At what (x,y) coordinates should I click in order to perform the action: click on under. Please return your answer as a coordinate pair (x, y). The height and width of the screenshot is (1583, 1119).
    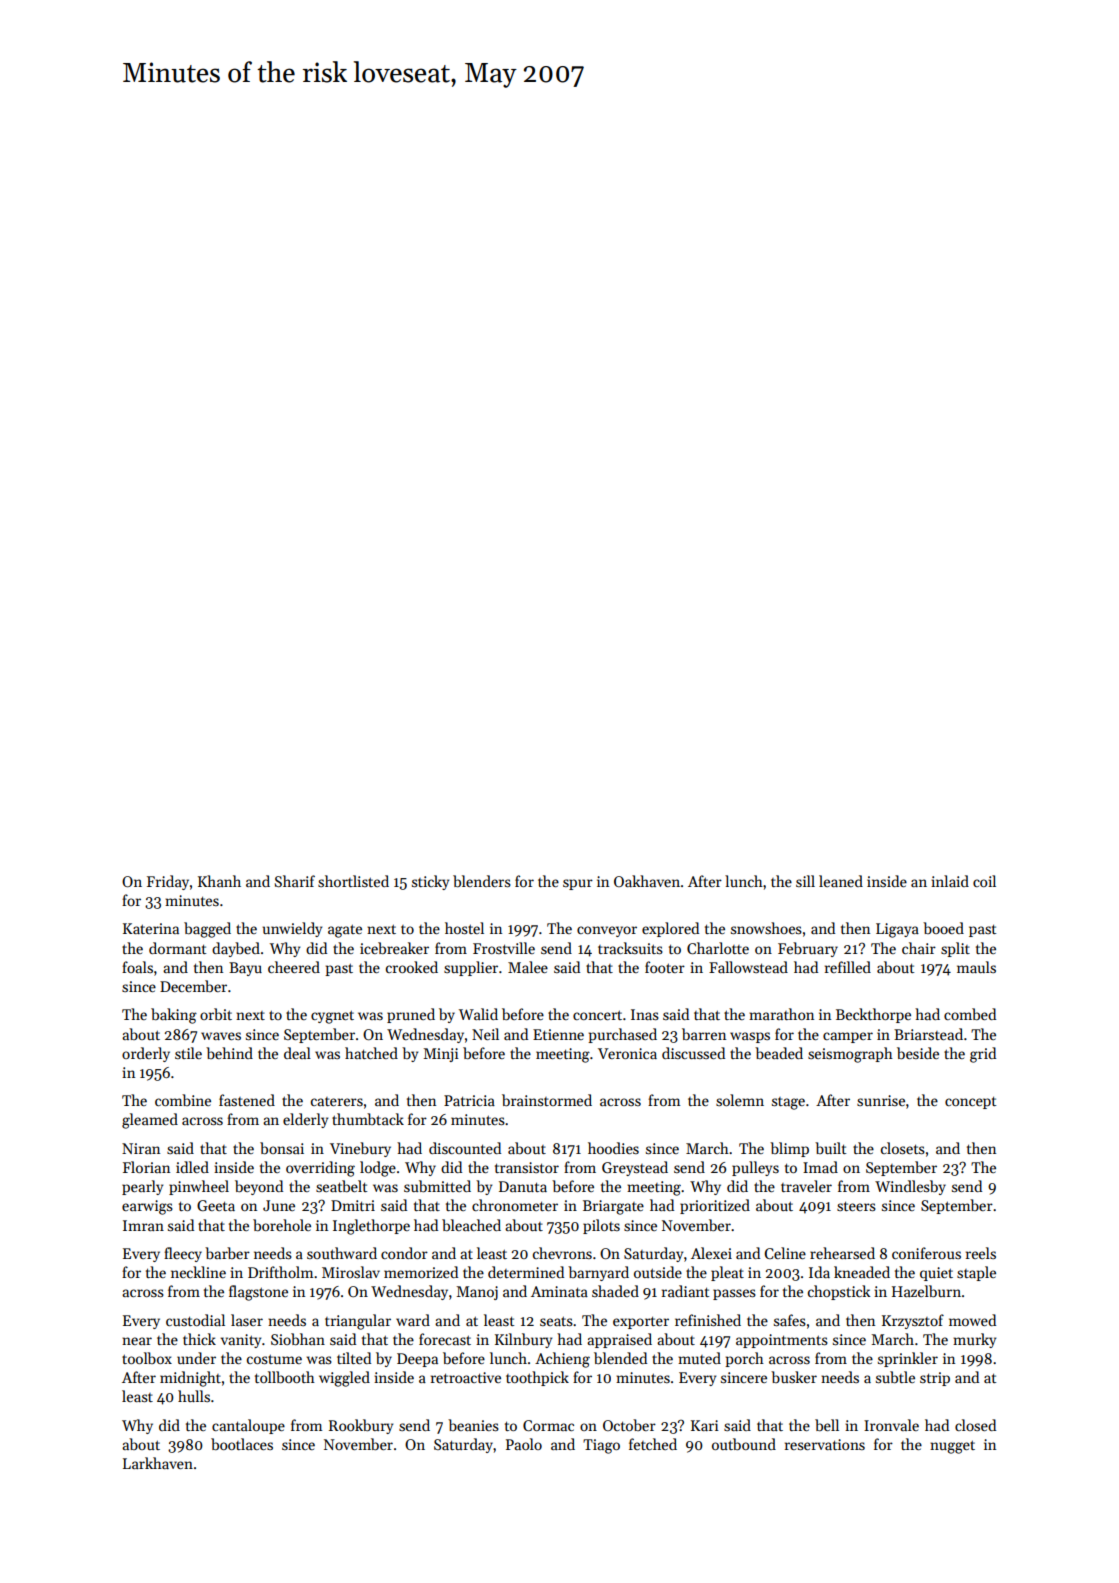
    Looking at the image, I should click on (196, 1358).
